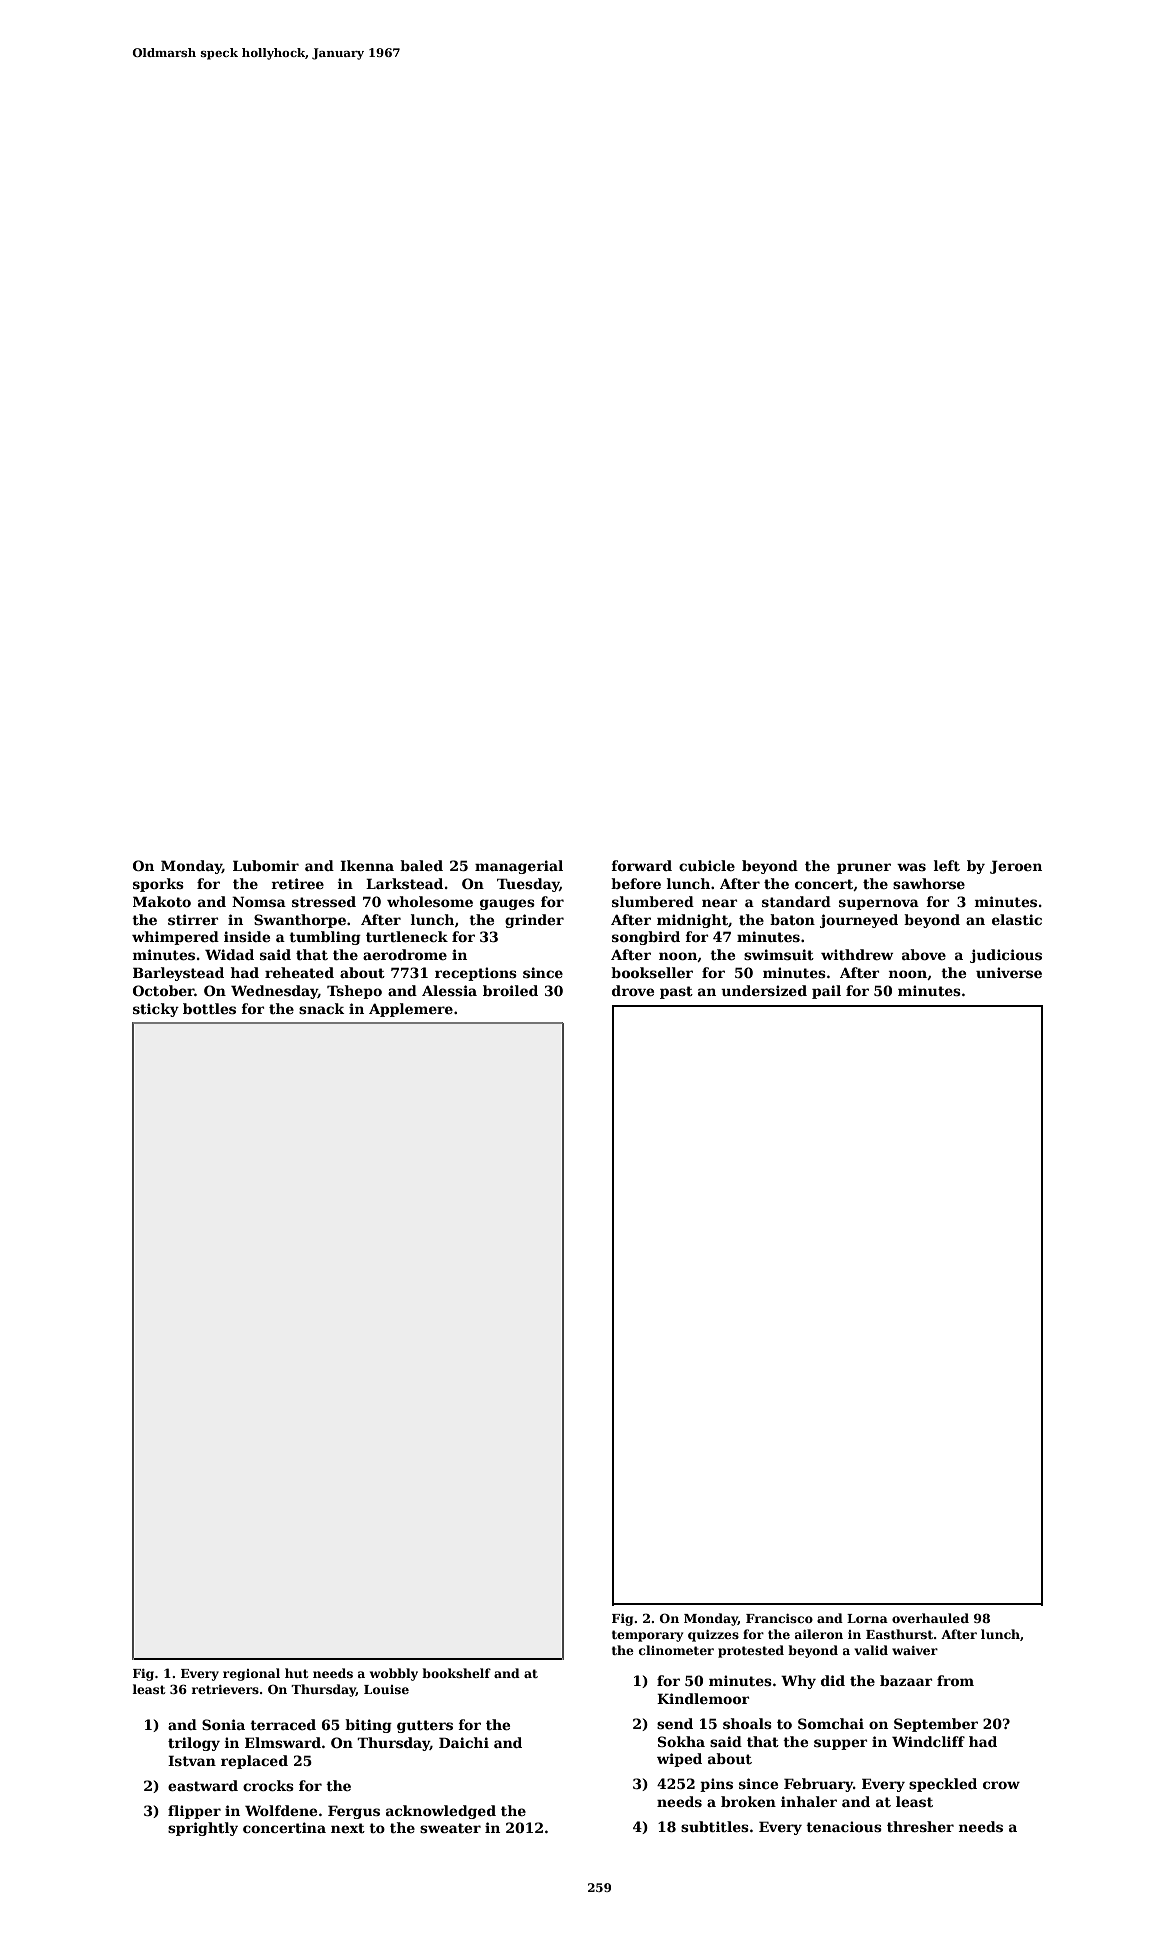 This page has height=1935, width=1175. What do you see at coordinates (703, 1698) in the page?
I see `Kindlemoor` at bounding box center [703, 1698].
